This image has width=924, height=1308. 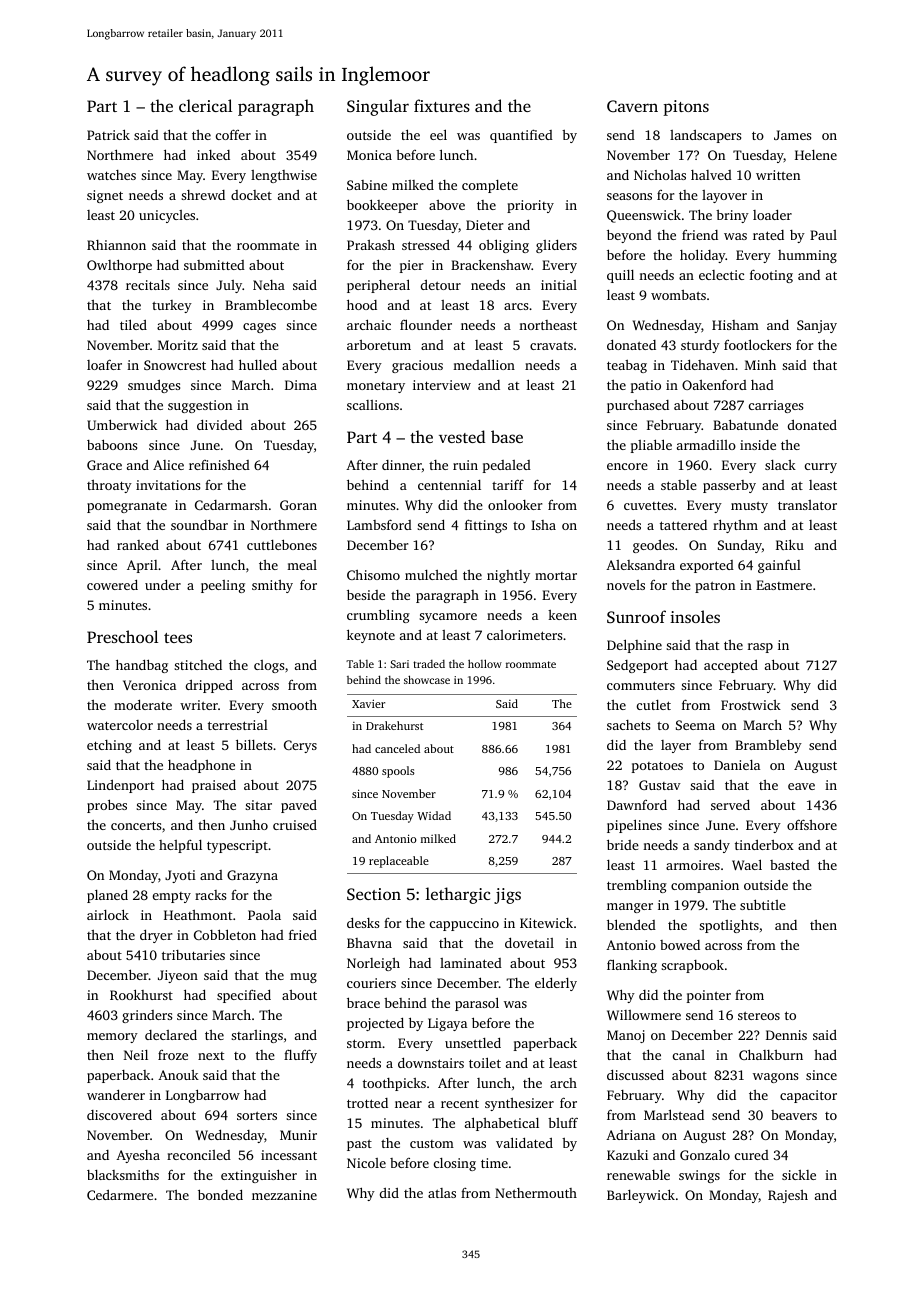 I want to click on Dennis, so click(x=786, y=1035).
